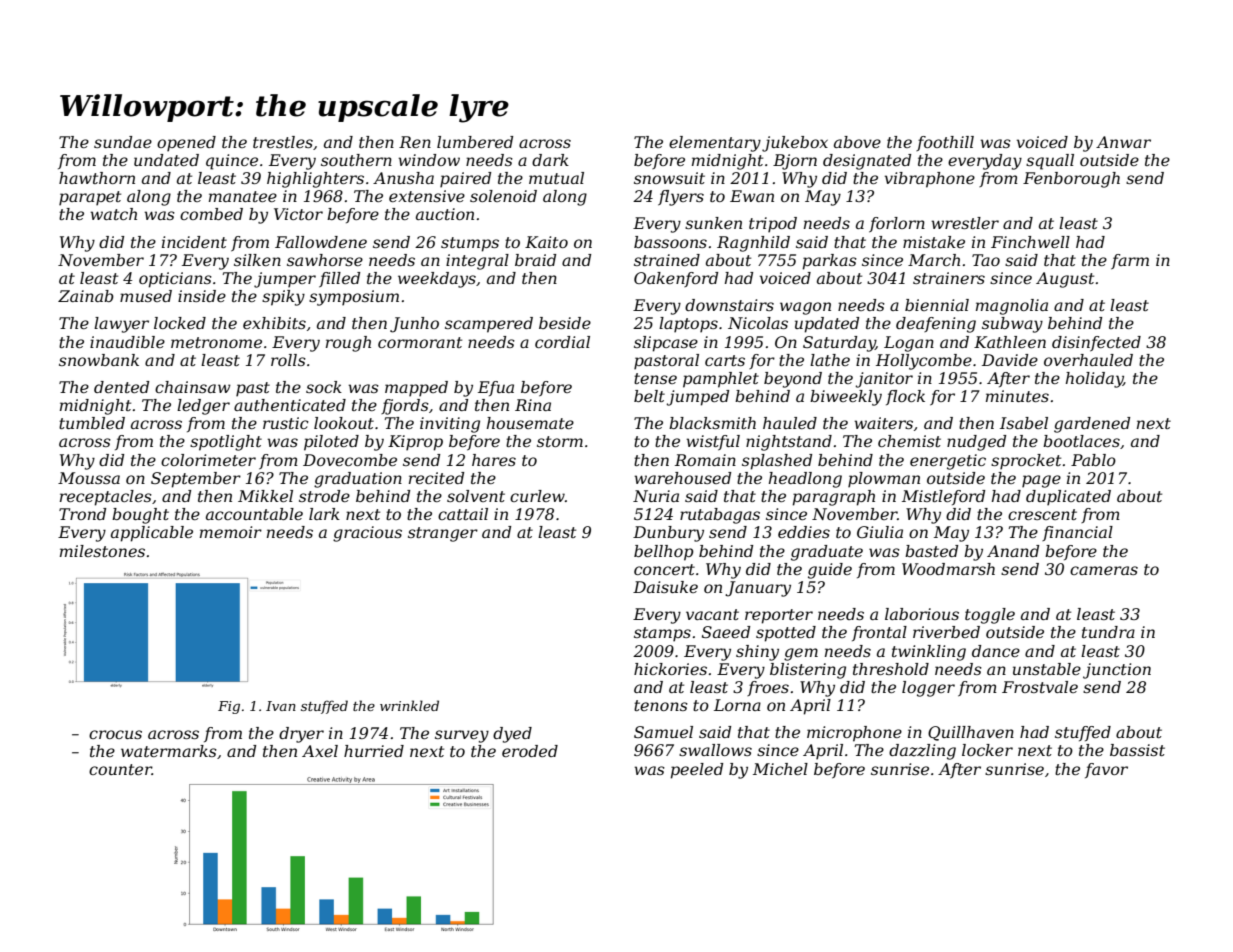 The image size is (1233, 952). Describe the element at coordinates (231, 532) in the document. I see `memoir` at that location.
